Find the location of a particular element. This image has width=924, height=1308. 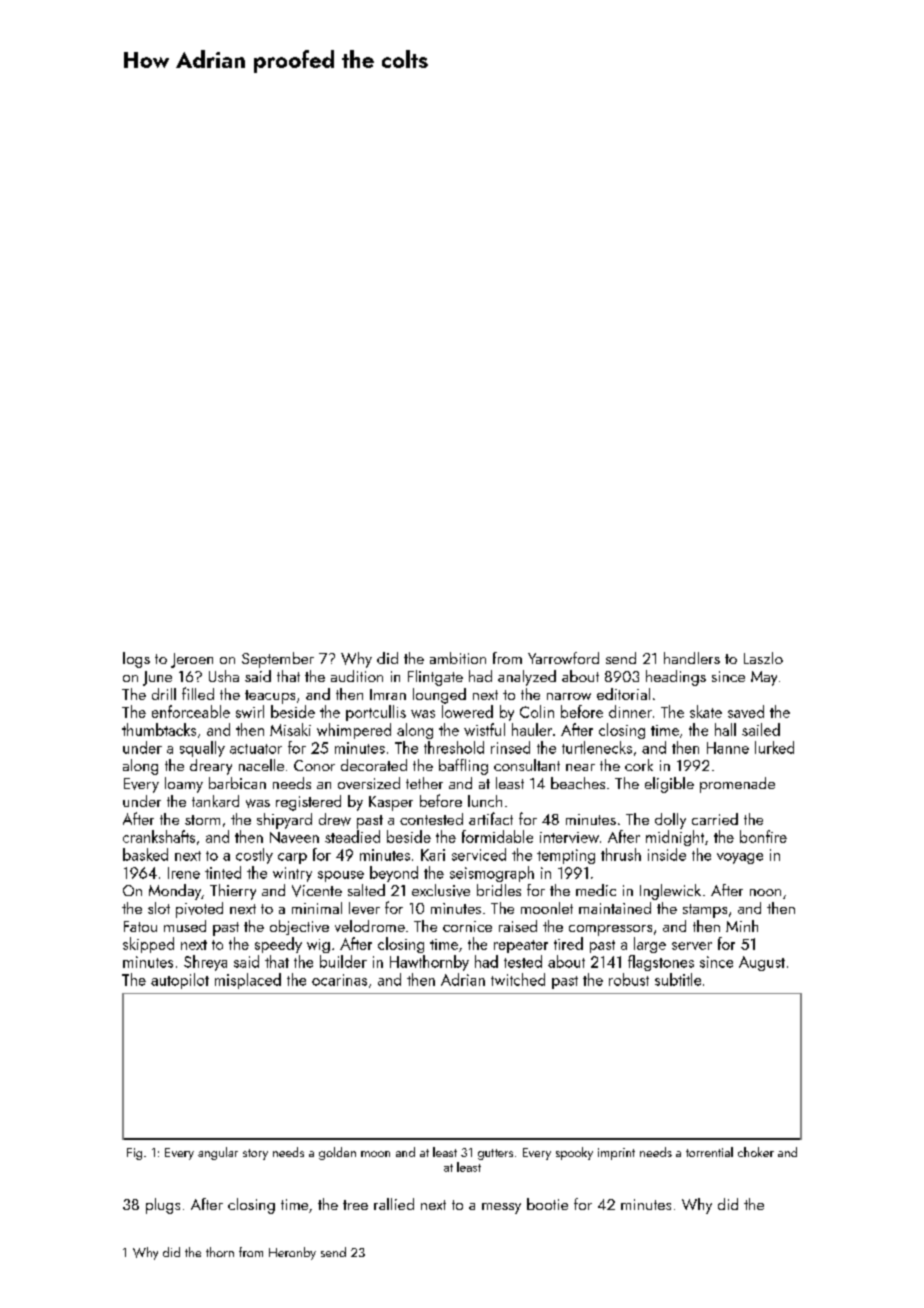

September is located at coordinates (278, 660).
